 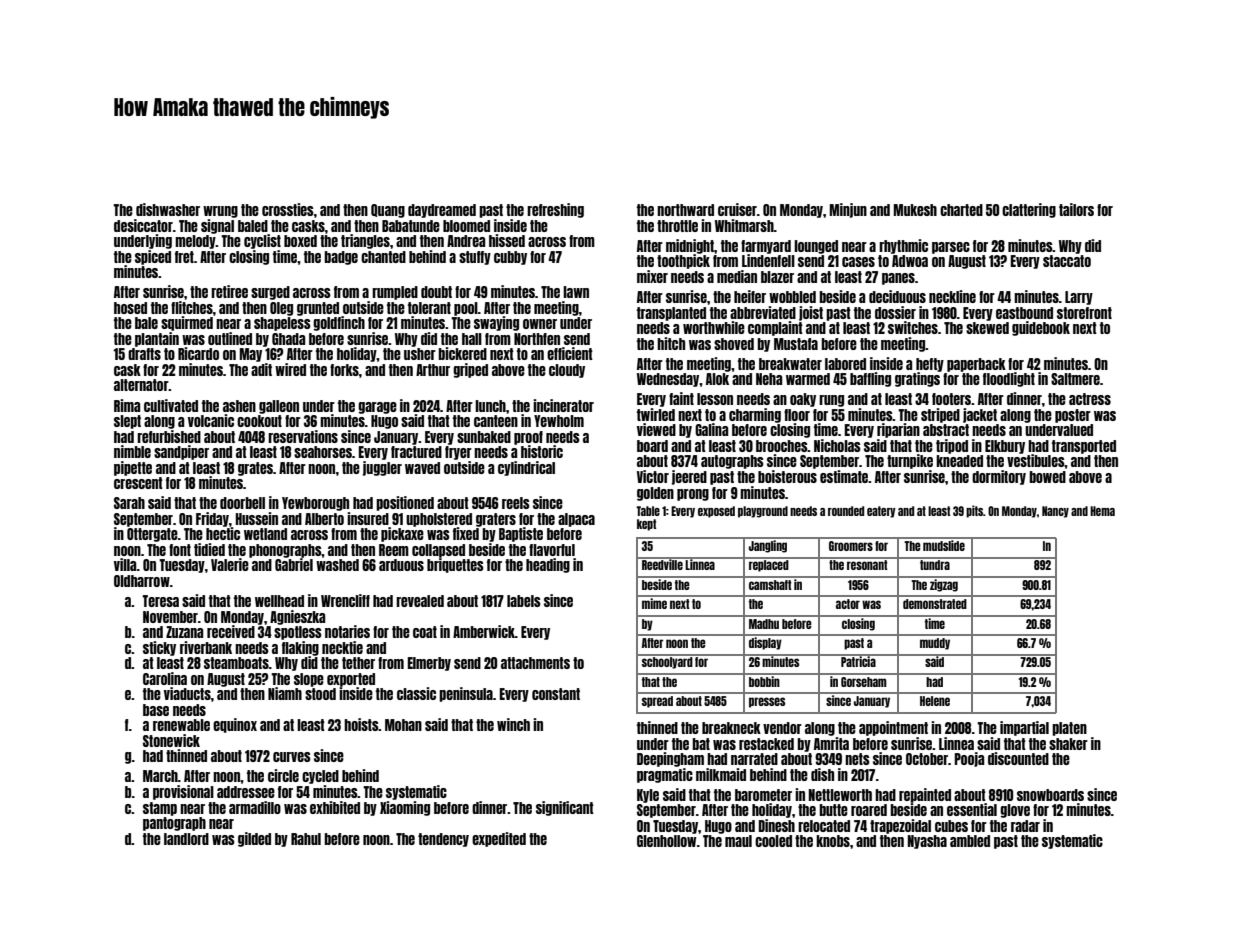 I want to click on Quang, so click(x=388, y=211).
